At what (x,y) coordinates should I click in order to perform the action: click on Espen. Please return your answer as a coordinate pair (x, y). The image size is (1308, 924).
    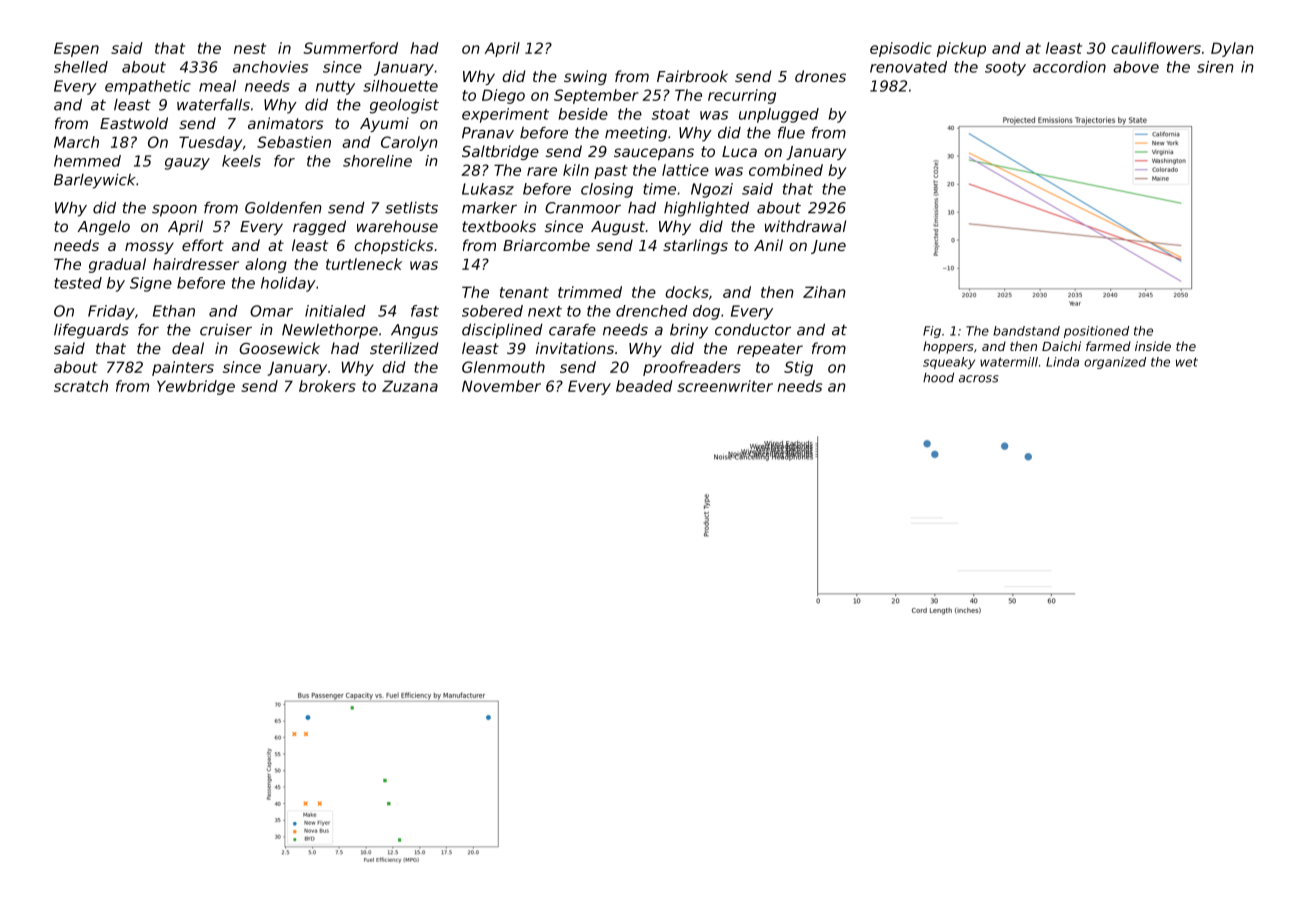
    Looking at the image, I should click on (76, 49).
